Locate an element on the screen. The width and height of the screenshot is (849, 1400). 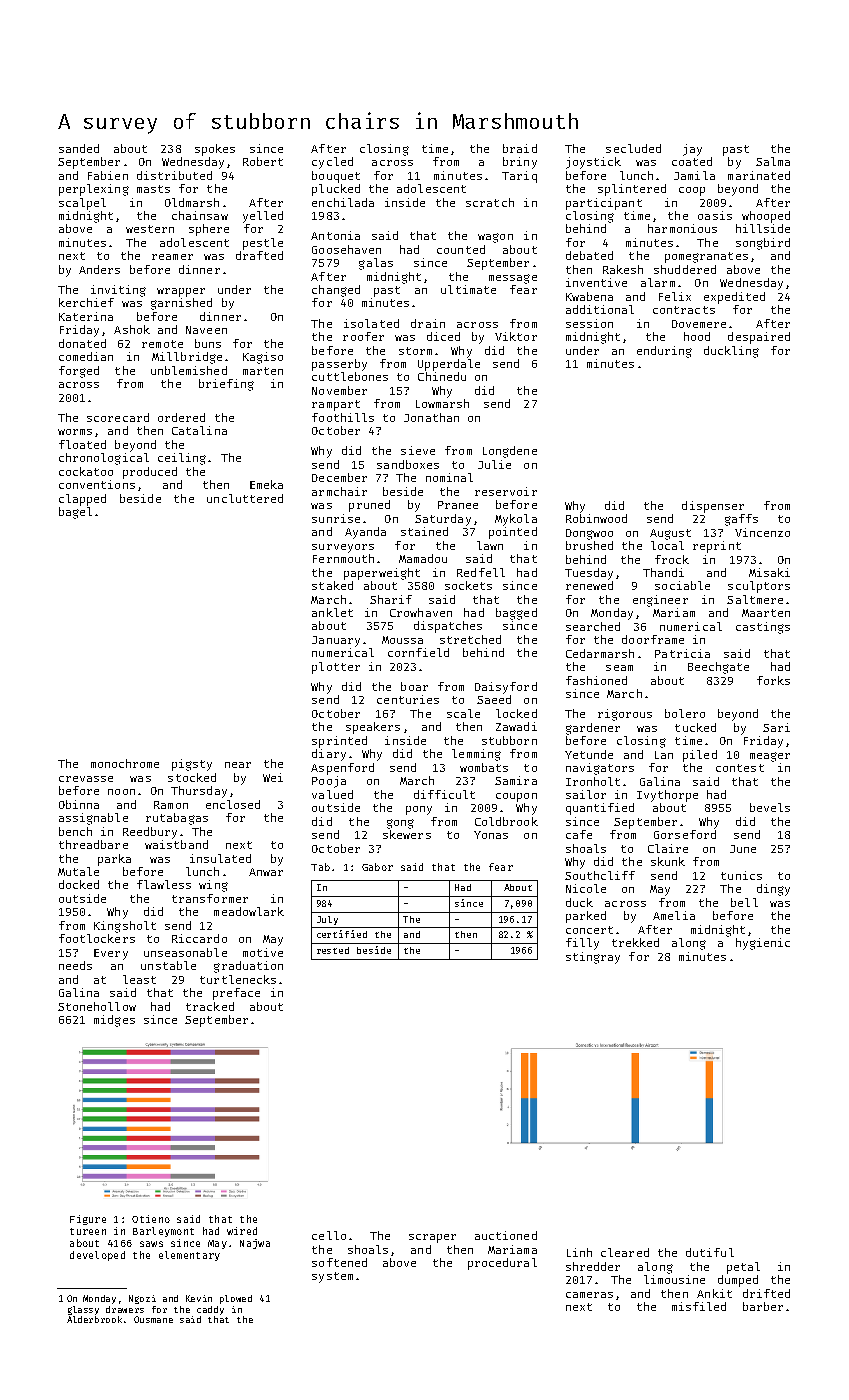
plowed is located at coordinates (236, 1299).
